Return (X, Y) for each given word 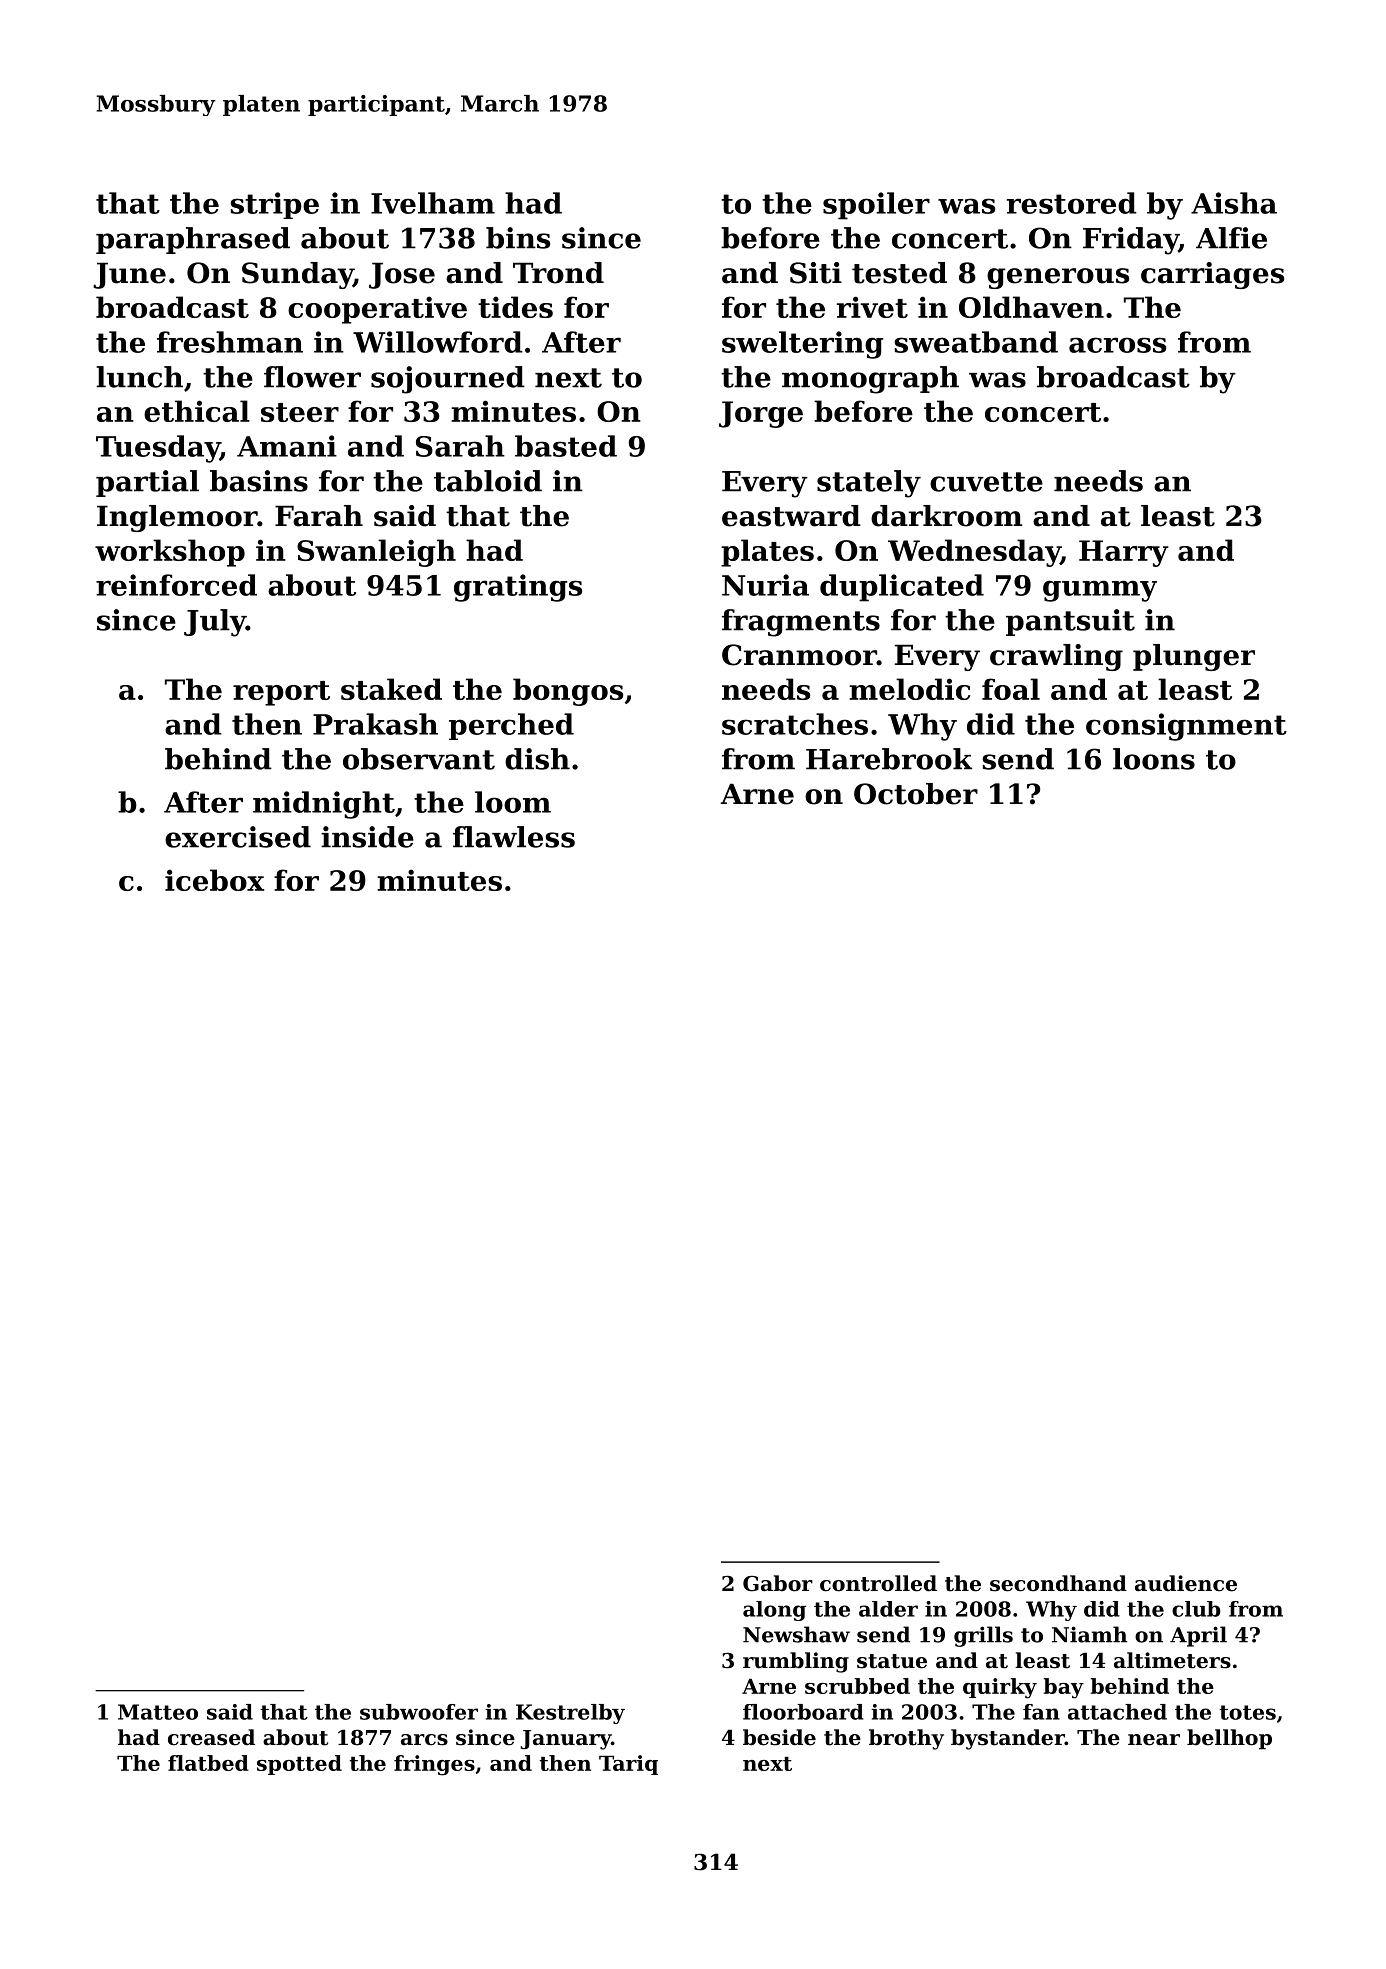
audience (1186, 1583)
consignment (1186, 727)
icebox (214, 880)
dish (537, 759)
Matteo (158, 1712)
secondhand (1058, 1583)
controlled (878, 1583)
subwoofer (419, 1712)
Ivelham (433, 203)
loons (1154, 759)
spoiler (876, 206)
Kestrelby (570, 1714)
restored (1072, 203)
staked (391, 689)
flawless (514, 837)
